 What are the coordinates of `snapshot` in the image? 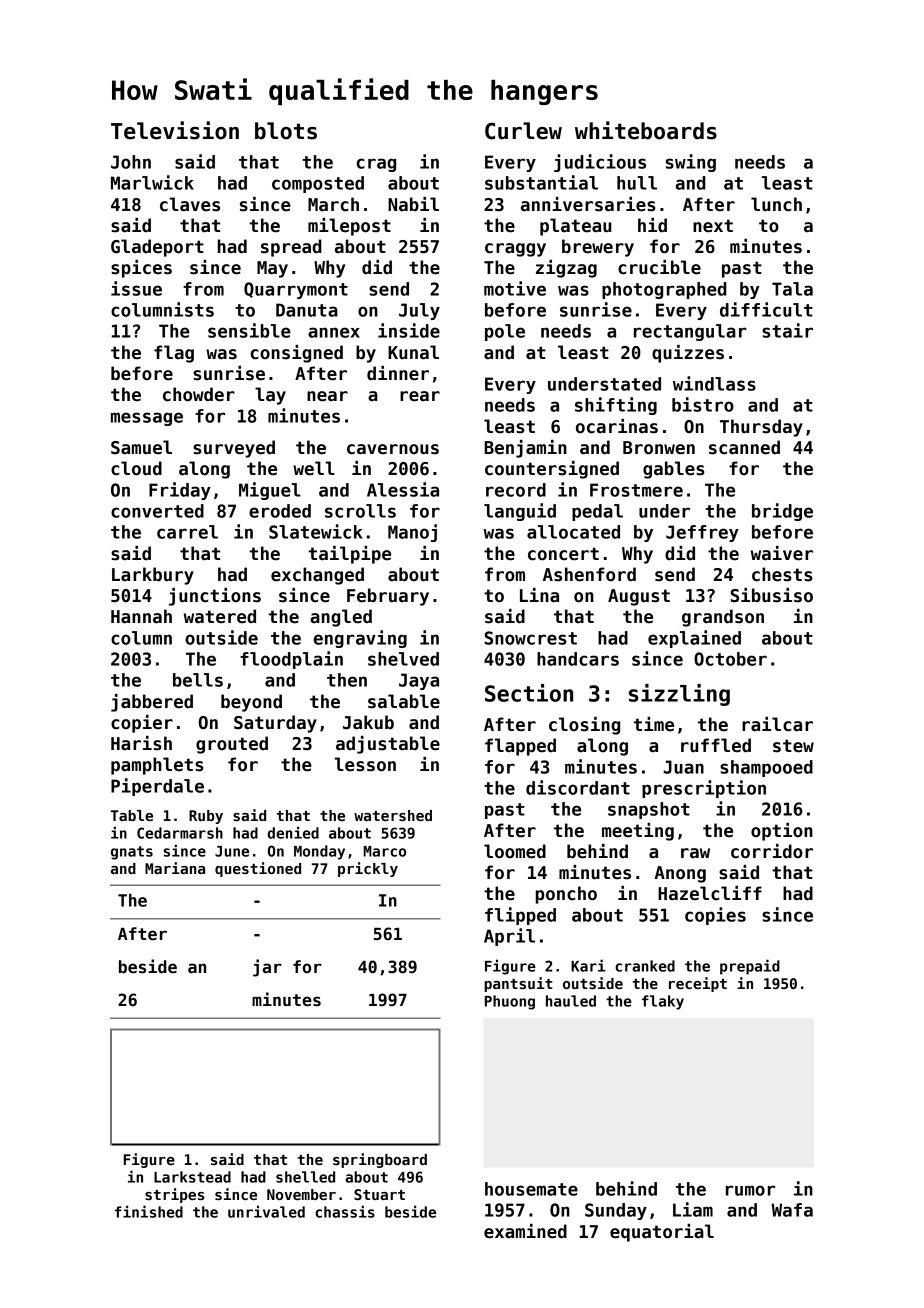 It's located at (649, 810).
